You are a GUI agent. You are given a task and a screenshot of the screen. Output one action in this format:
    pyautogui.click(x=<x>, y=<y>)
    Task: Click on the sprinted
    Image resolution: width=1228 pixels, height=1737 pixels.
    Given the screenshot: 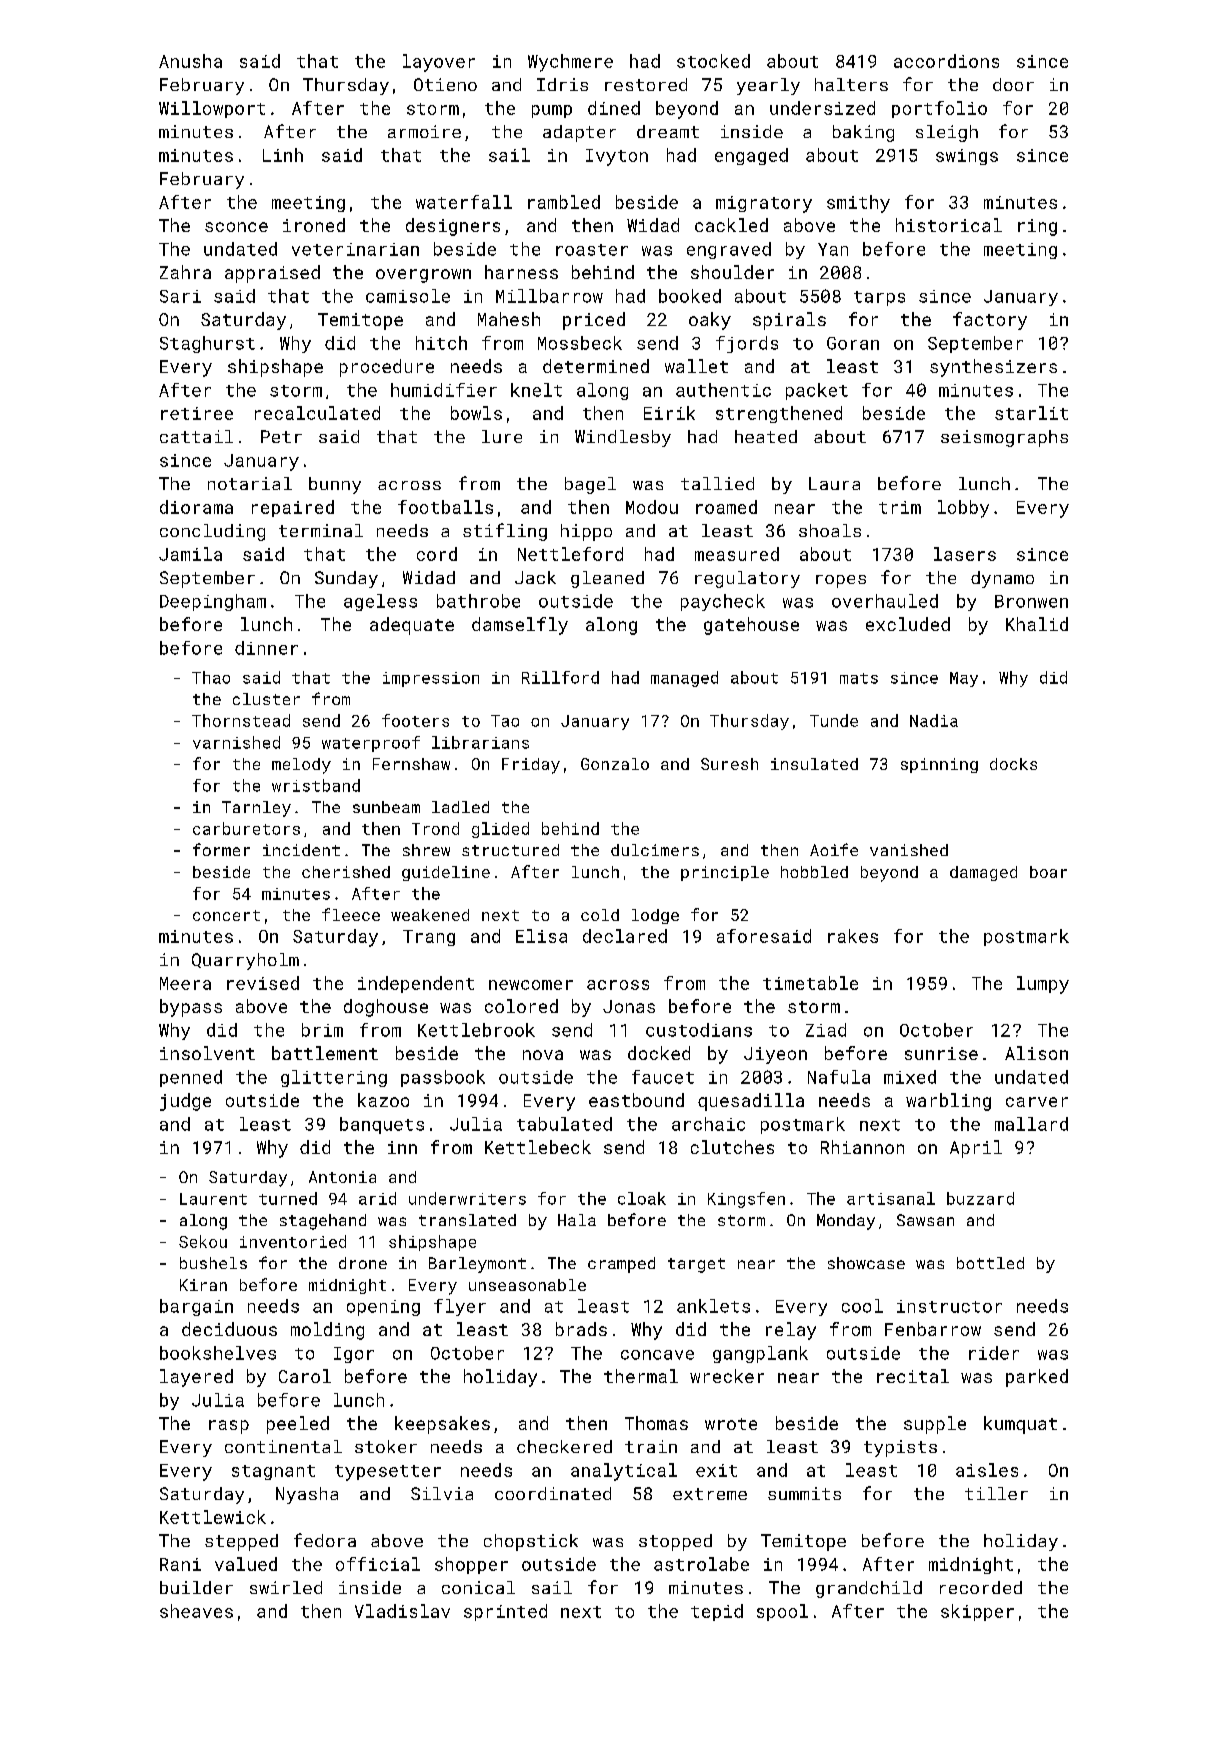 What is the action you would take?
    pyautogui.click(x=505, y=1612)
